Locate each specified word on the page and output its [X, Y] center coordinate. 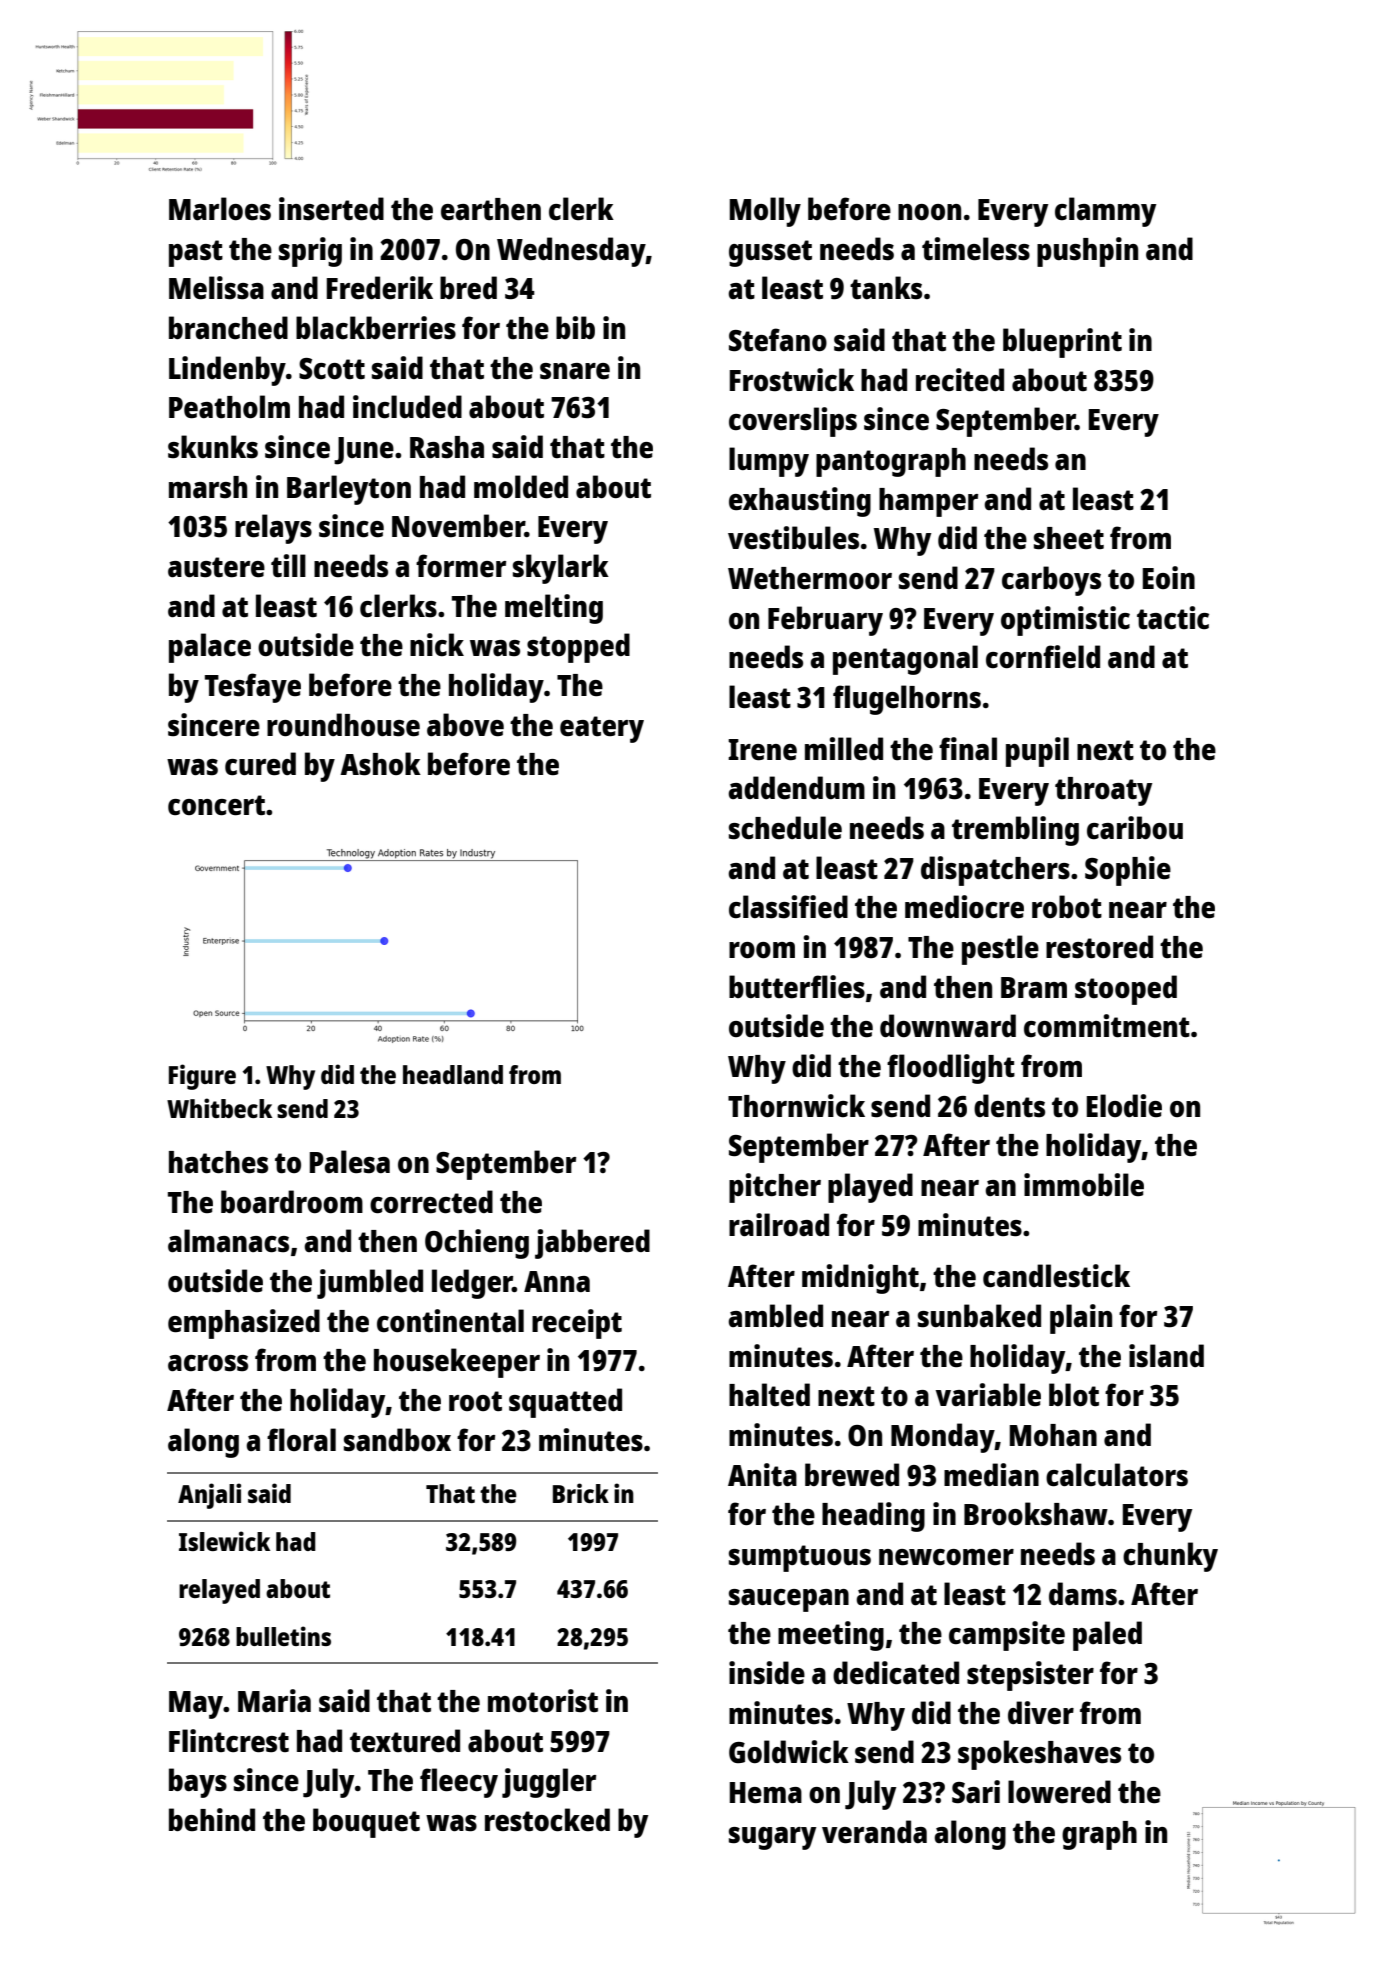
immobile [1084, 1184]
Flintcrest [229, 1741]
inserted [331, 209]
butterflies [797, 987]
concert [216, 805]
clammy [1105, 212]
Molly [765, 212]
